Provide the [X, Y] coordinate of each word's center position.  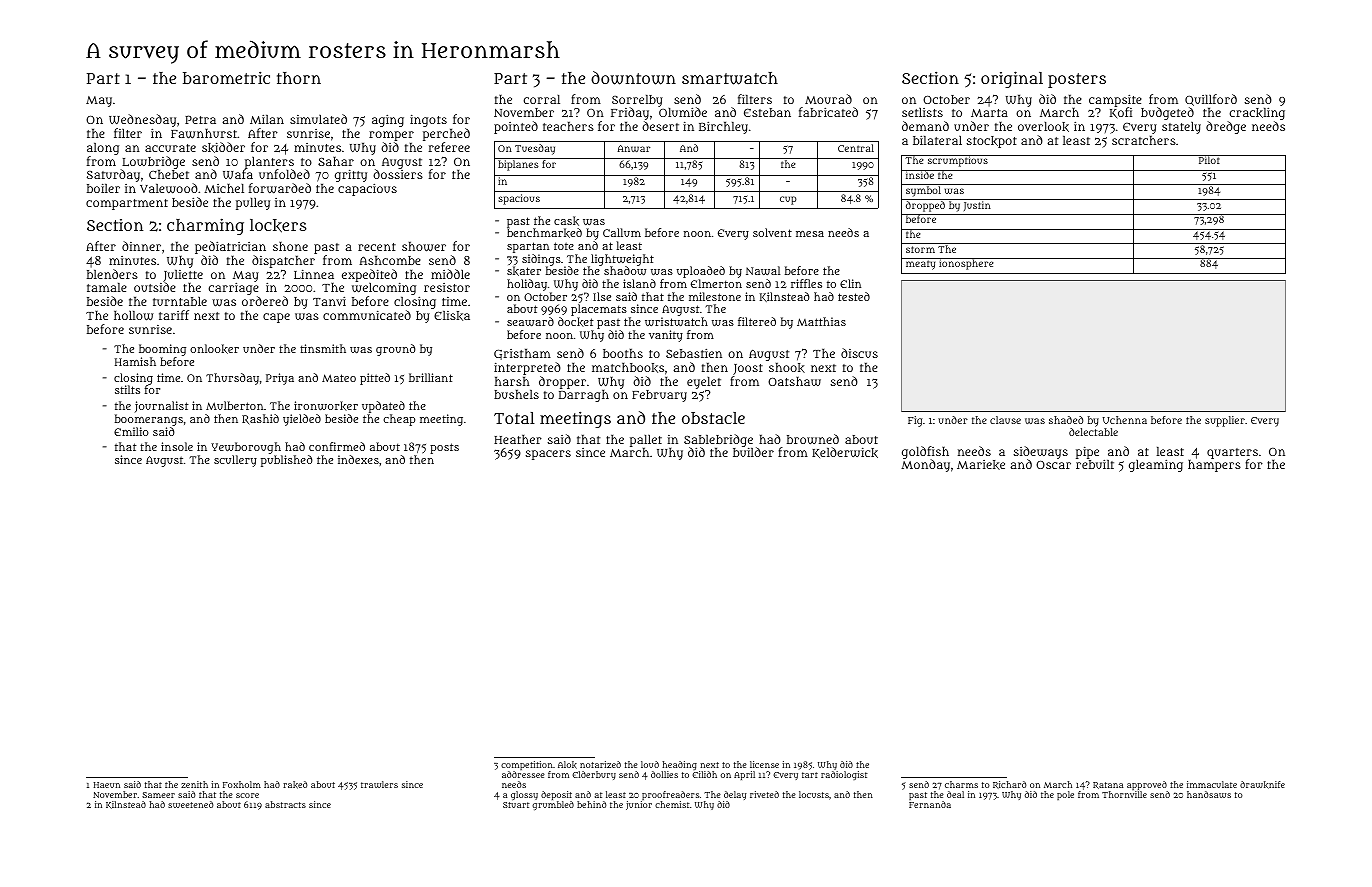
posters [1077, 80]
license [764, 764]
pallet [646, 441]
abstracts [285, 804]
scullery [235, 461]
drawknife [1262, 785]
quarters [1232, 454]
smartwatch [730, 78]
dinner [141, 246]
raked [295, 785]
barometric [226, 77]
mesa [810, 234]
